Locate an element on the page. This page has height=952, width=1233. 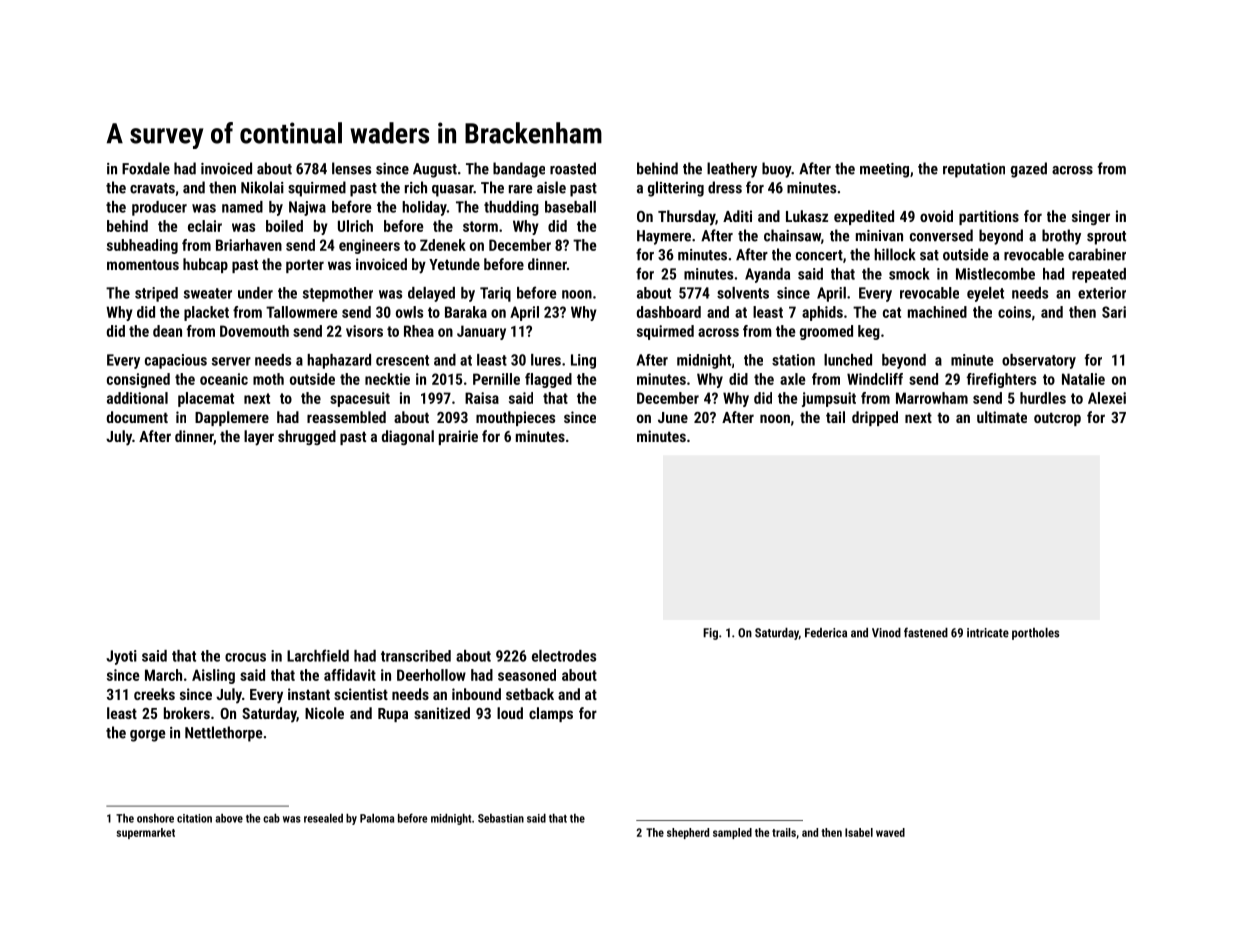
hillock is located at coordinates (895, 254).
